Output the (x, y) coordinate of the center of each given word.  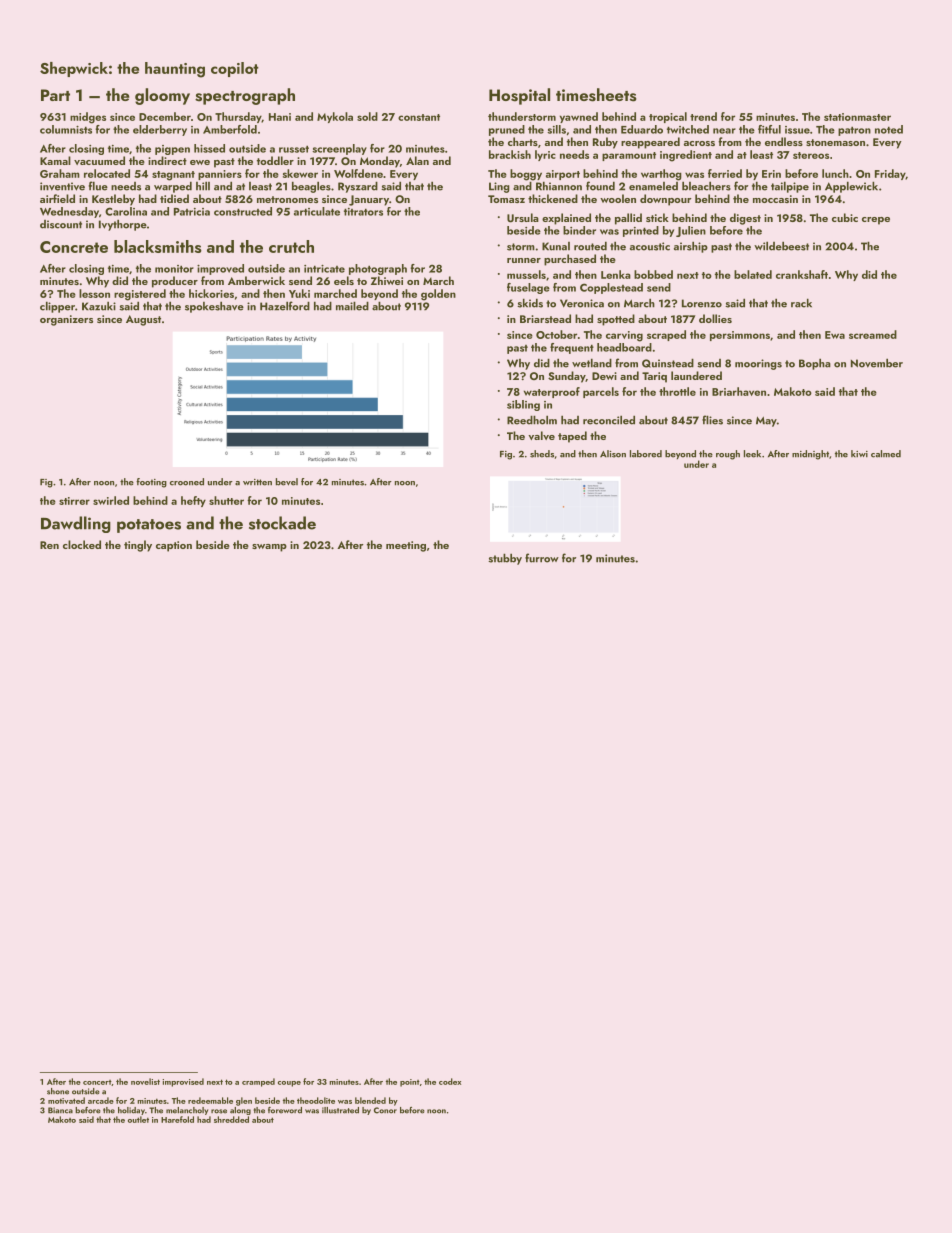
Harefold (177, 1119)
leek (752, 454)
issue (797, 130)
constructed (243, 211)
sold (367, 116)
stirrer (74, 501)
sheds (542, 454)
